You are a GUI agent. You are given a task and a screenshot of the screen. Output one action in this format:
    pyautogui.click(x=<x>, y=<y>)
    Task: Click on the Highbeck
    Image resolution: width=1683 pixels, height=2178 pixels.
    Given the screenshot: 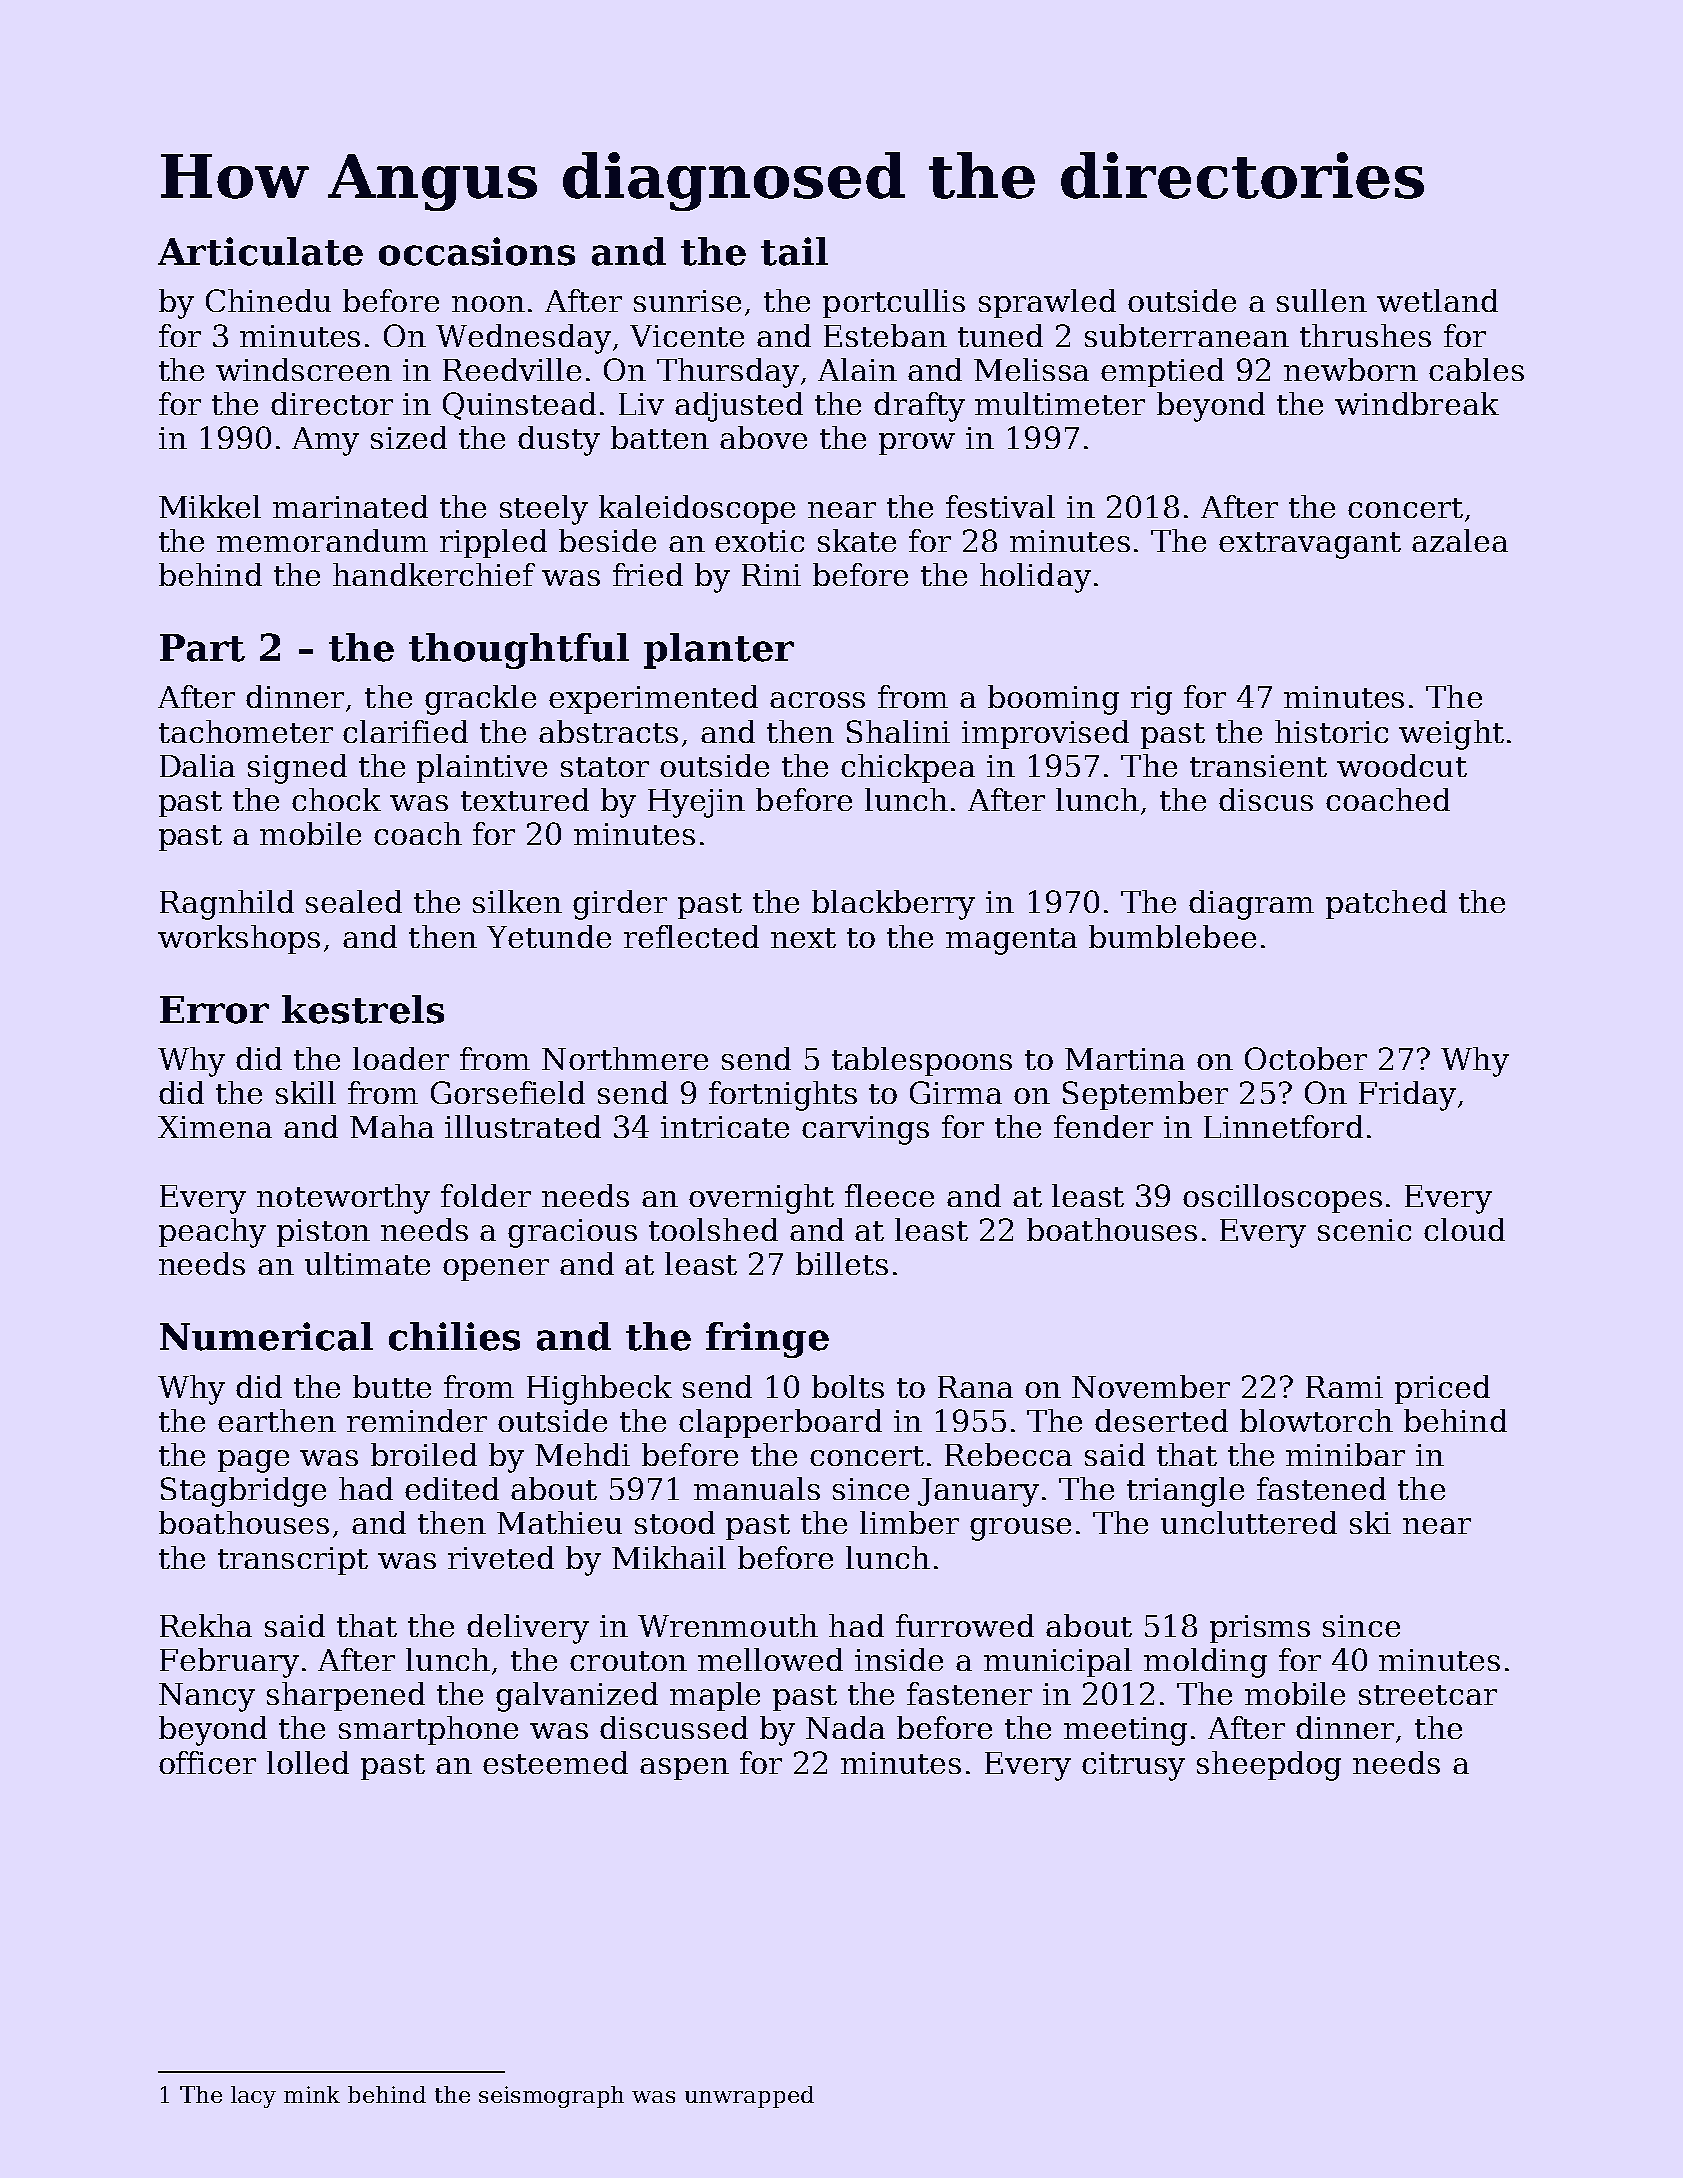 What is the action you would take?
    pyautogui.click(x=599, y=1390)
